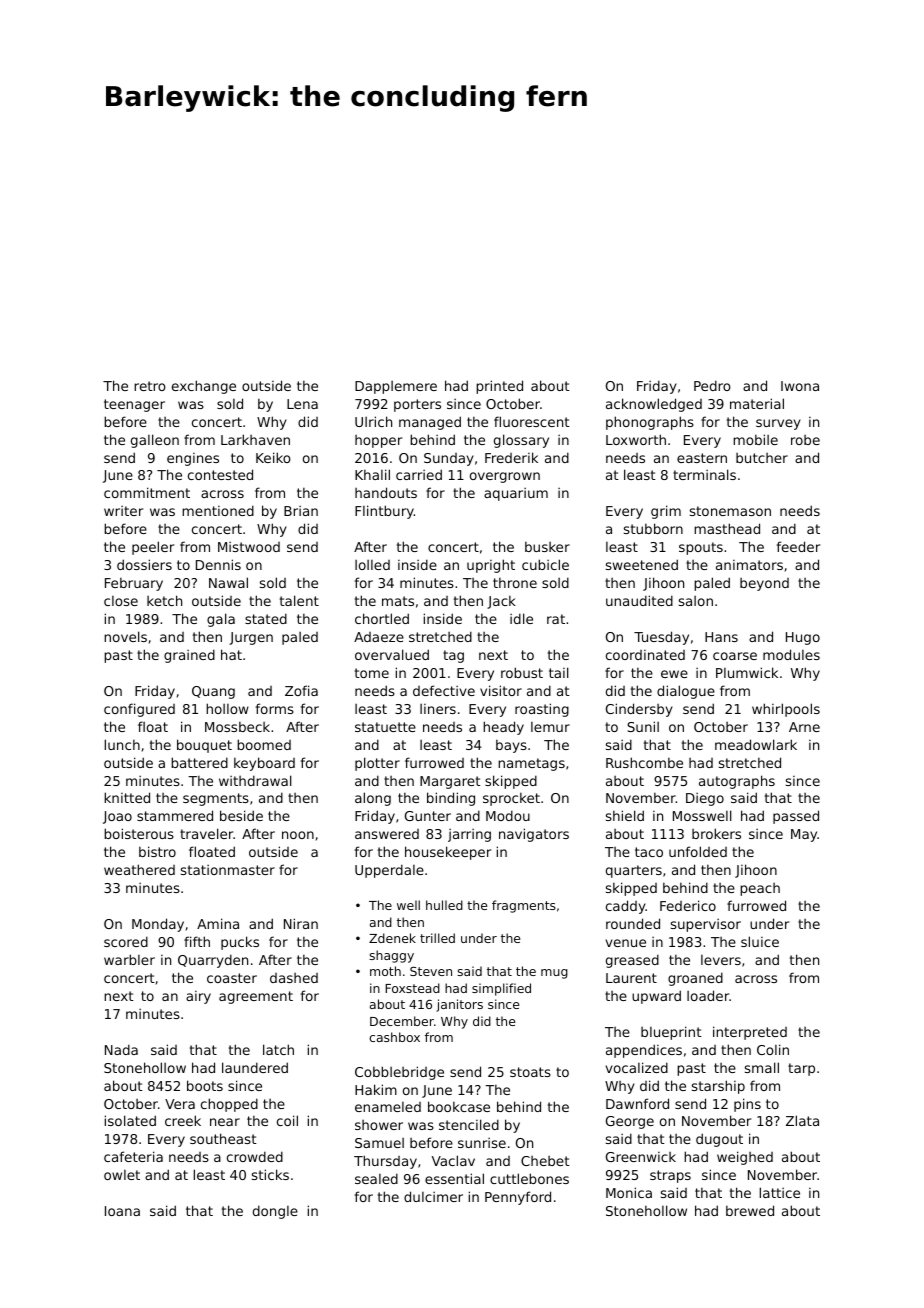  What do you see at coordinates (801, 1069) in the screenshot?
I see `tarp` at bounding box center [801, 1069].
